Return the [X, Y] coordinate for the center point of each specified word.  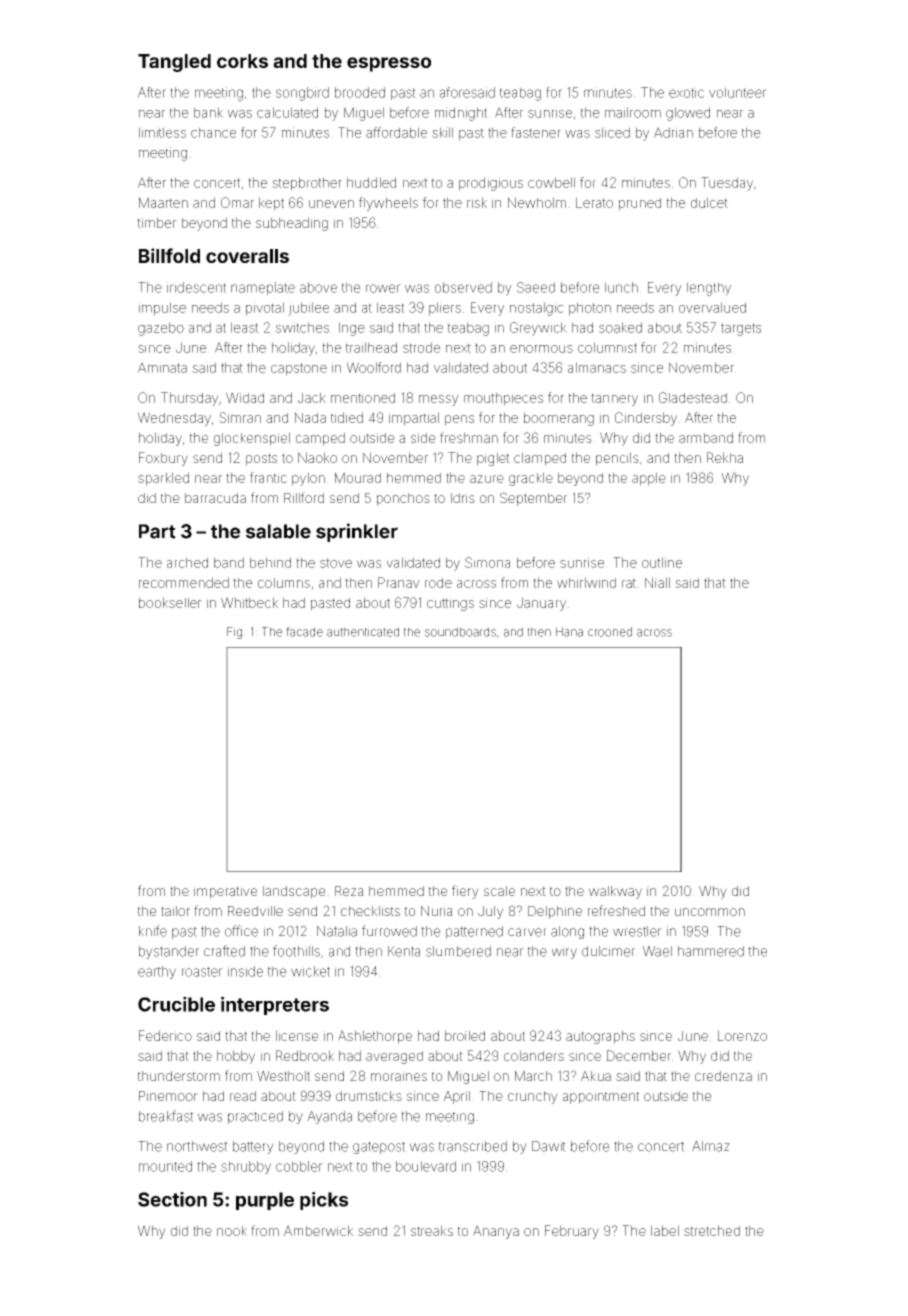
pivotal [265, 309]
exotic [686, 92]
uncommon [710, 912]
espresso [389, 64]
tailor [175, 911]
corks [242, 61]
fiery [465, 892]
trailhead [371, 347]
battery [253, 1147]
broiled [465, 1035]
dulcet [709, 202]
